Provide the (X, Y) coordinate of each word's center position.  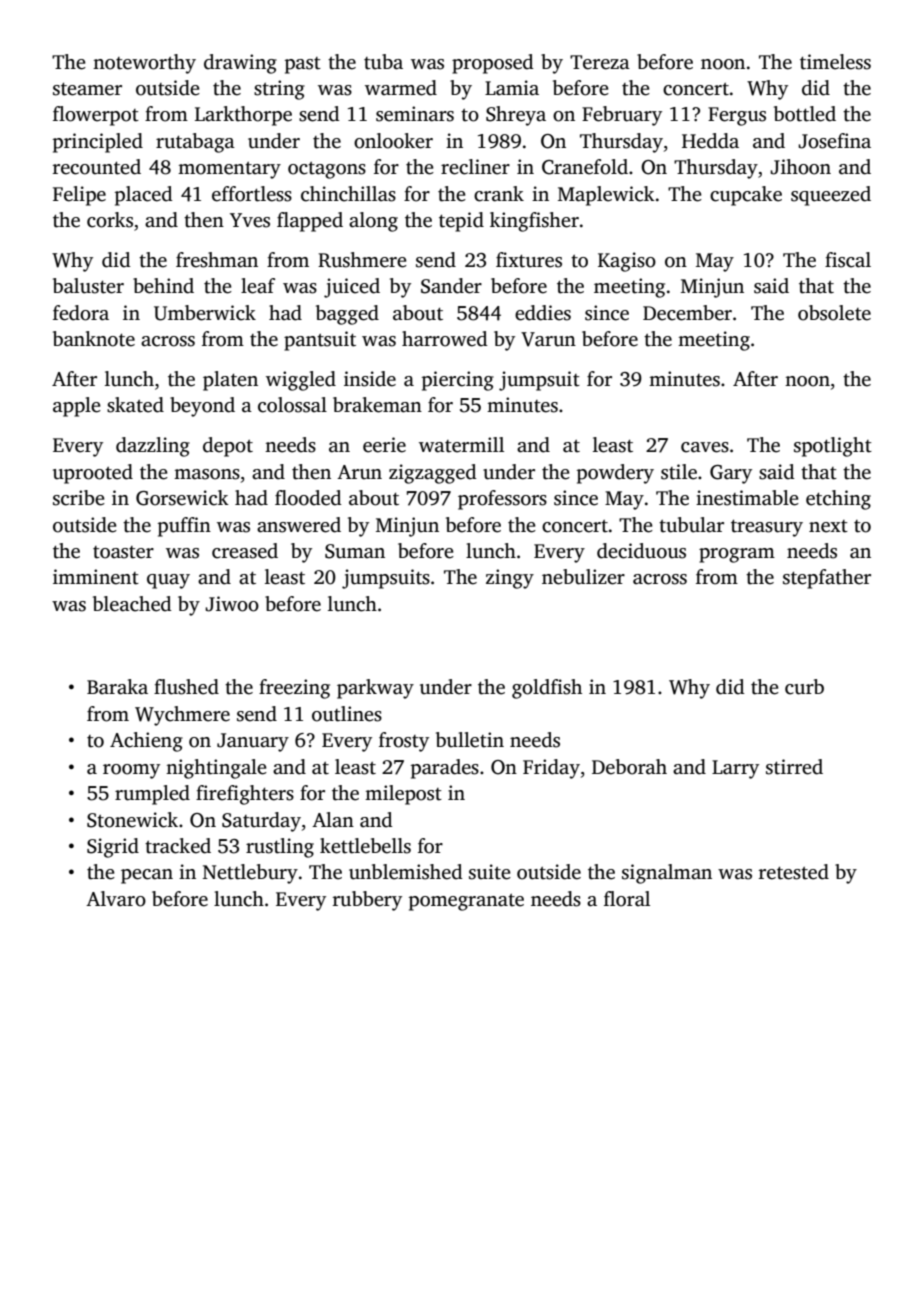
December (687, 313)
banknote (94, 339)
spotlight (833, 447)
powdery (615, 474)
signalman (667, 874)
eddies (543, 313)
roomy (131, 771)
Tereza (600, 62)
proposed (493, 64)
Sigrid (113, 848)
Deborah (629, 767)
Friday (551, 769)
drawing (240, 64)
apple (77, 407)
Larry (735, 769)
